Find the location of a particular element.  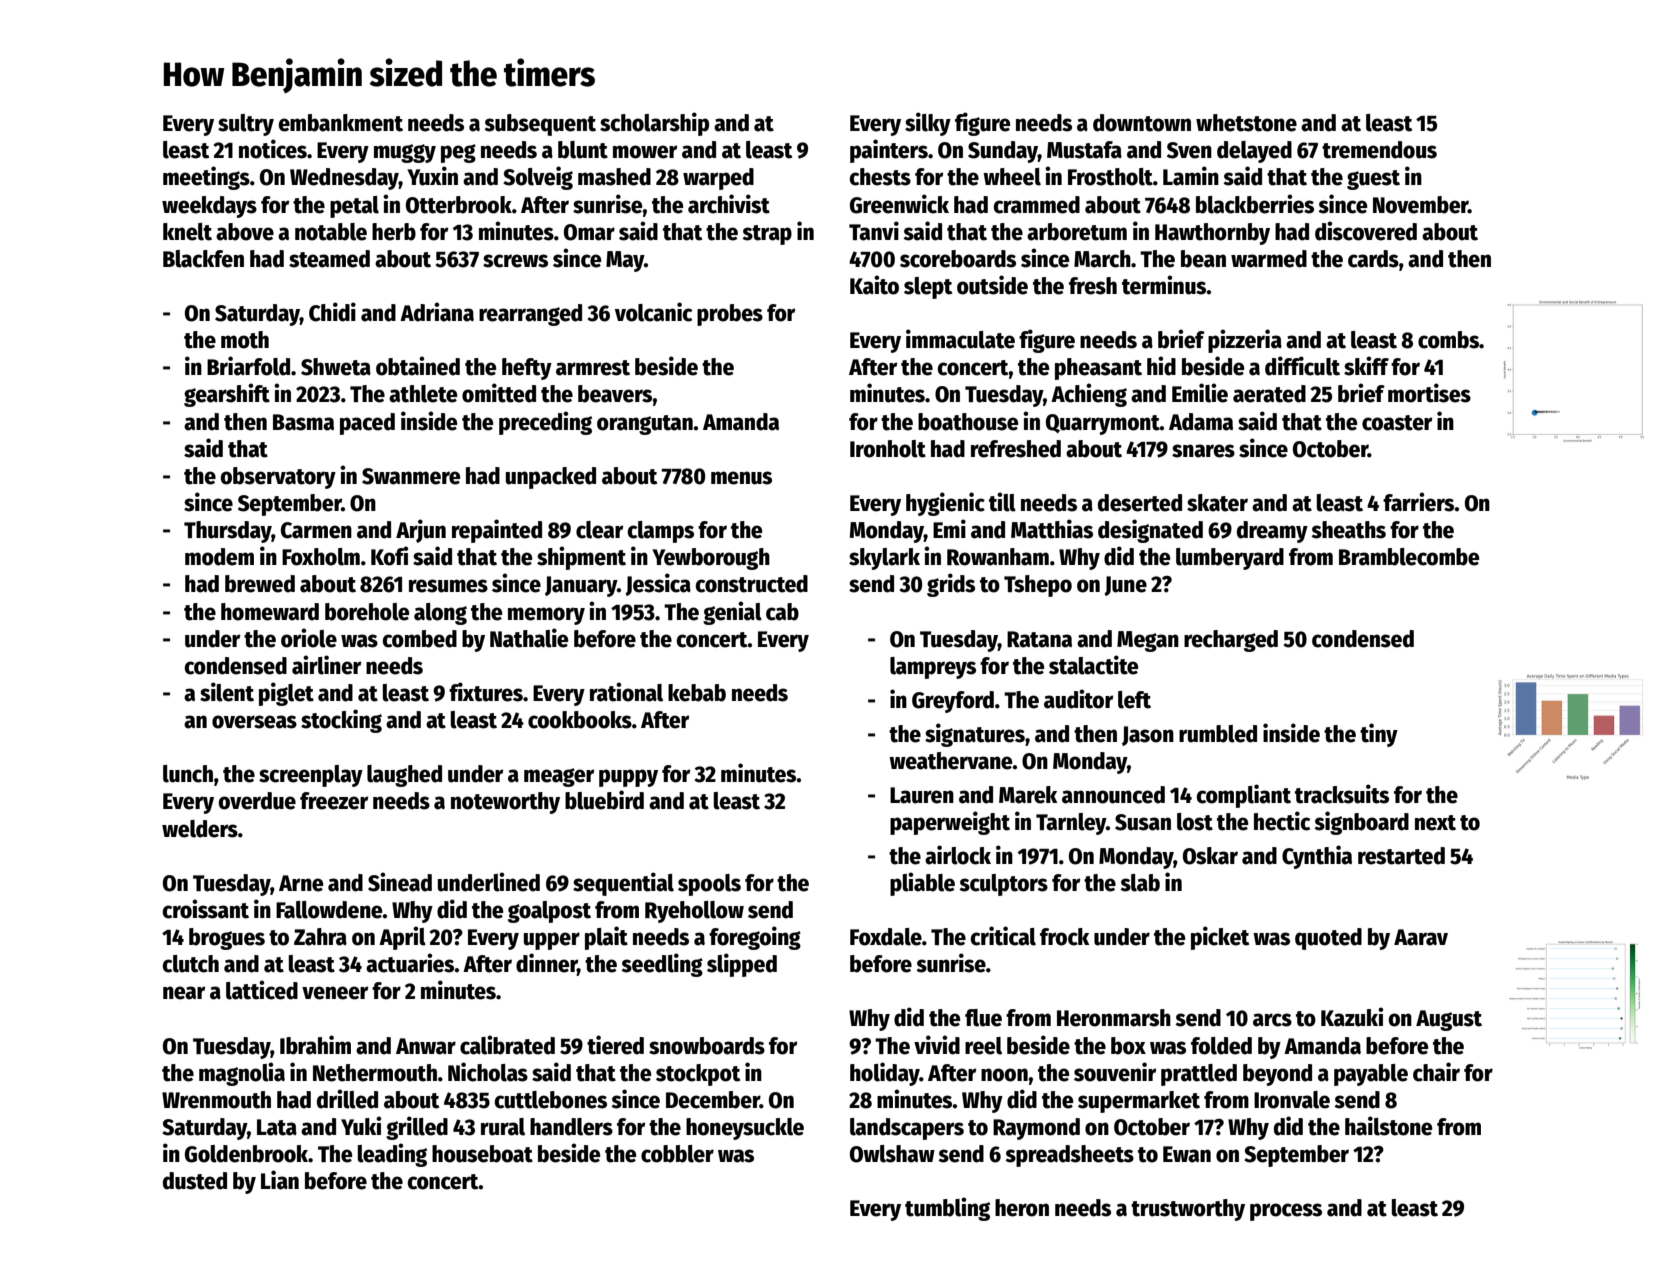

tiny is located at coordinates (1379, 735).
